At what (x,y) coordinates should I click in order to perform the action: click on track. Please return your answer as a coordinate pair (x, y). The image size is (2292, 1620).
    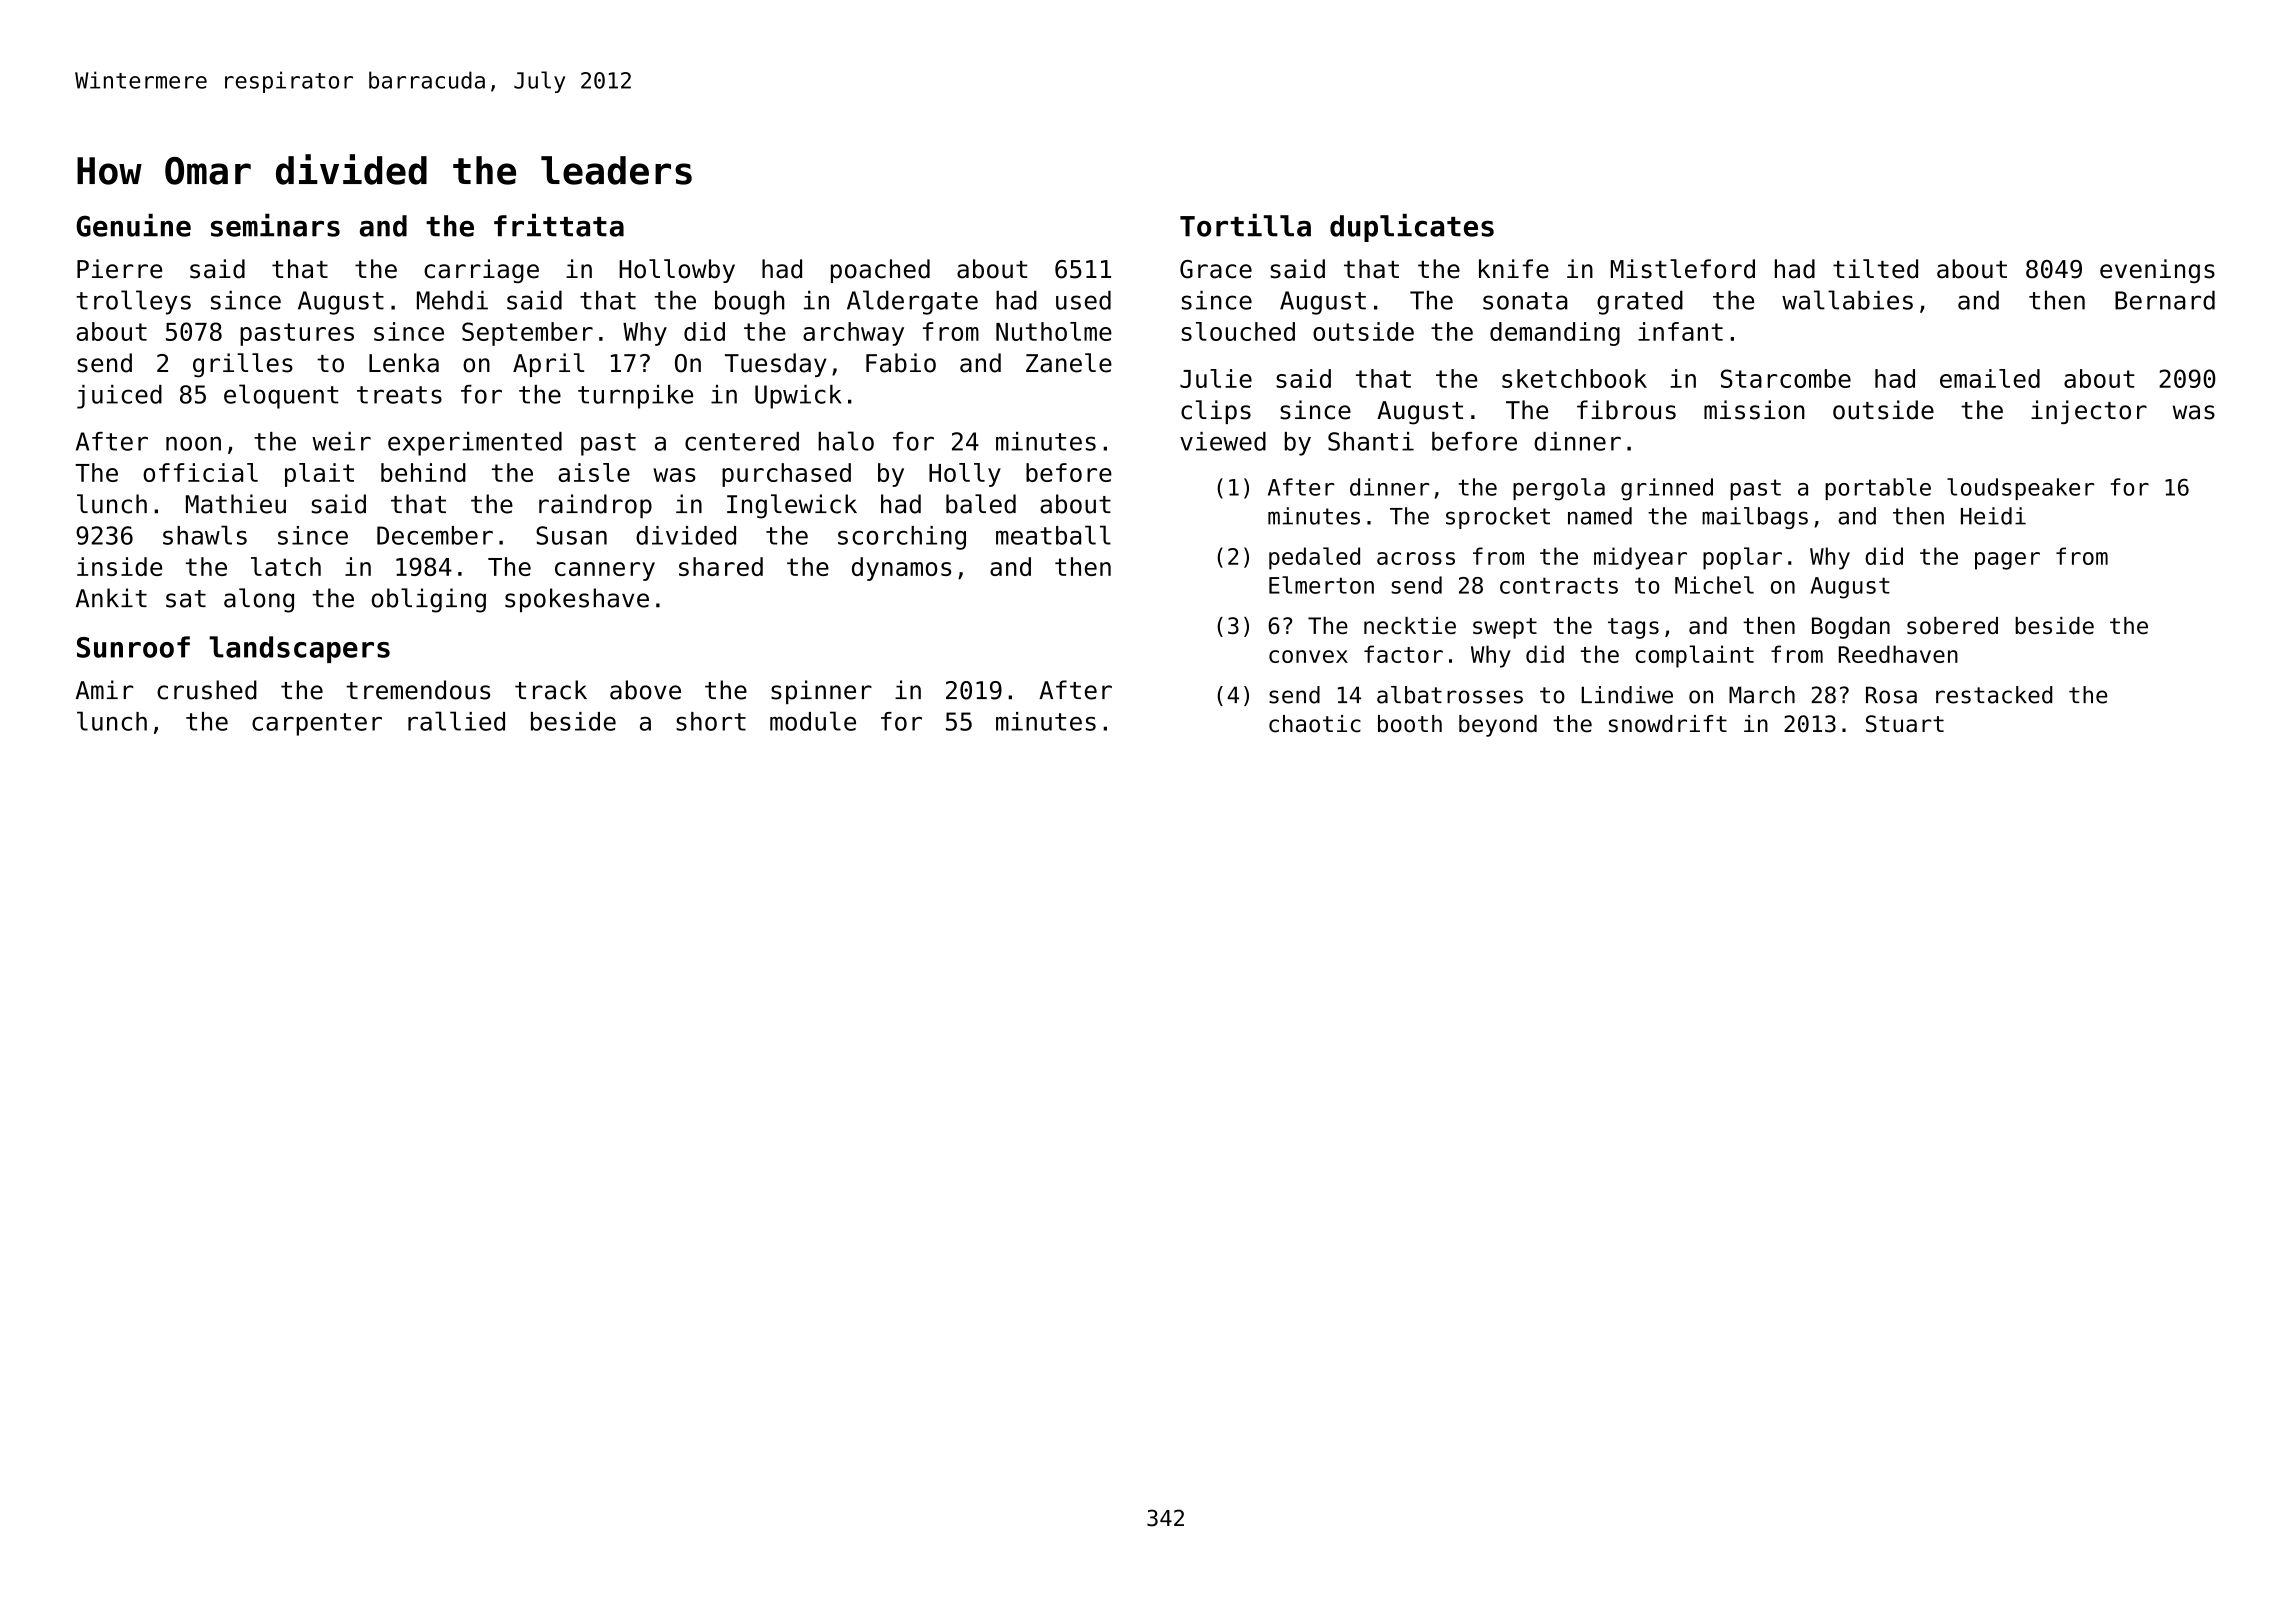
    Looking at the image, I should click on (551, 690).
